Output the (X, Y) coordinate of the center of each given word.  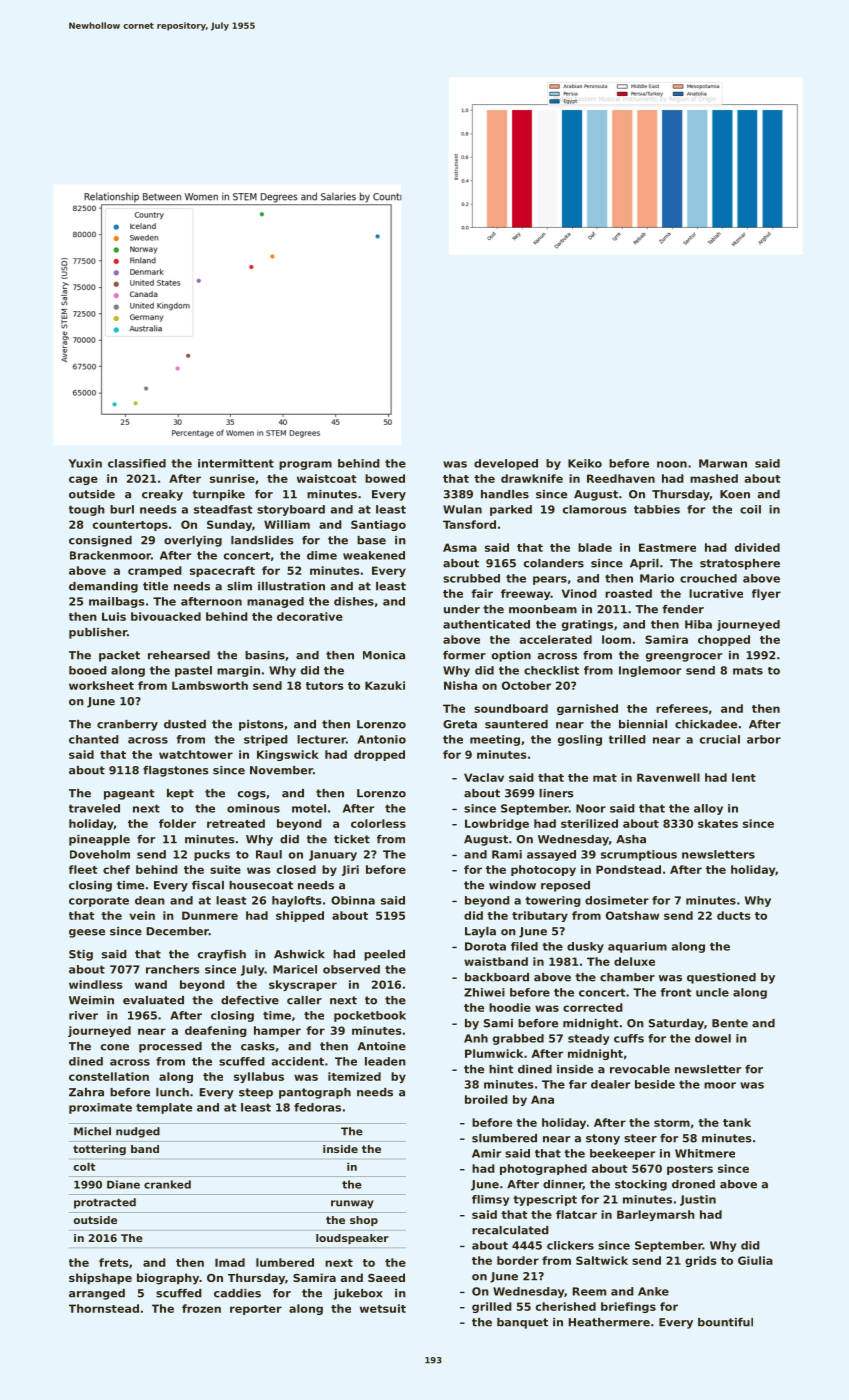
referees (682, 708)
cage (83, 480)
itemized (354, 1076)
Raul (269, 854)
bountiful (725, 1322)
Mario (657, 578)
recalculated (510, 1230)
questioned (721, 978)
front (676, 992)
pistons (261, 725)
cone (115, 1047)
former (464, 655)
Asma (460, 547)
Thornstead (104, 1308)
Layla (480, 932)
